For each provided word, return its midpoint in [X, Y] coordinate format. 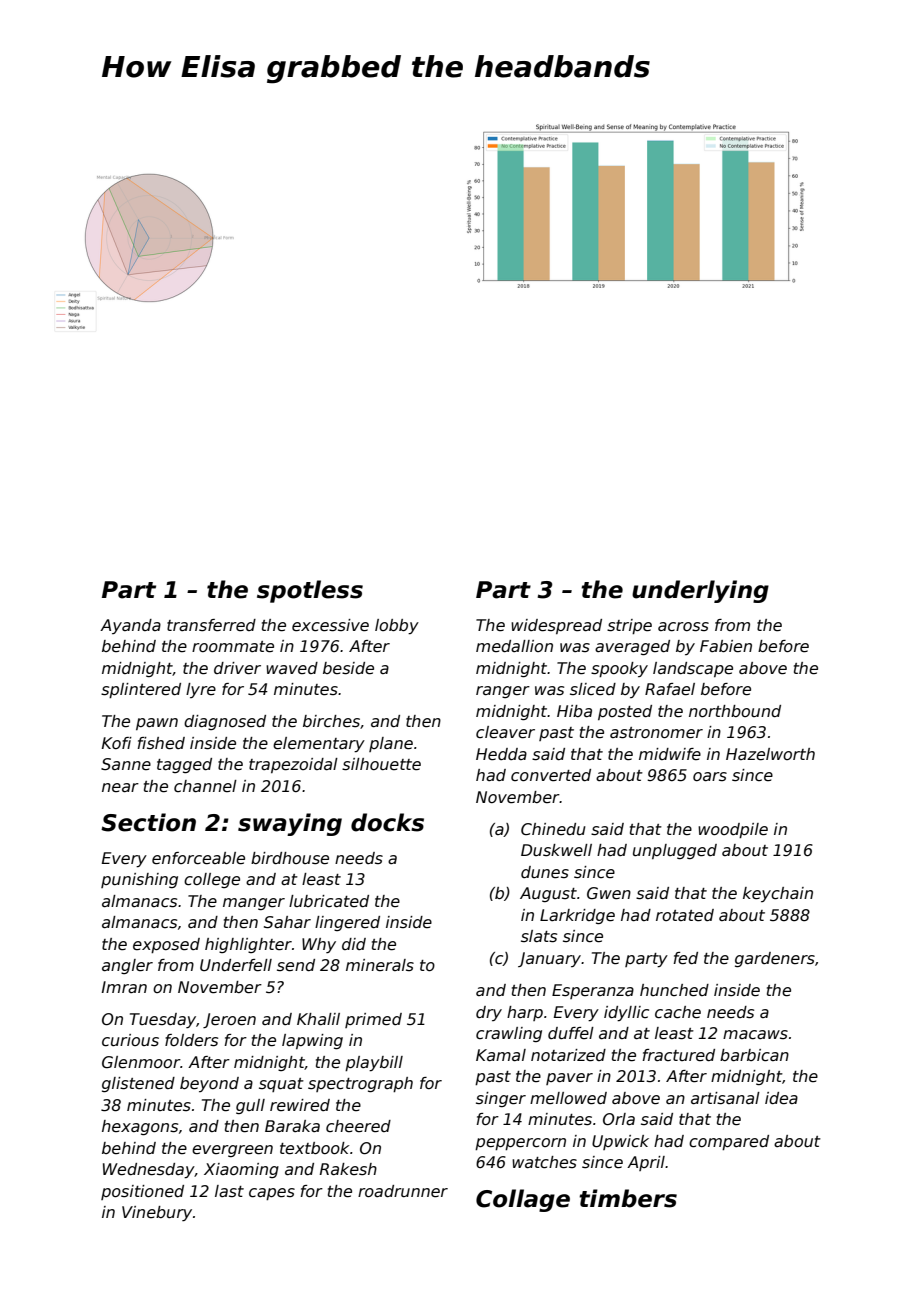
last [229, 1191]
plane [391, 744]
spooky [619, 669]
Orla [619, 1119]
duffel [571, 1033]
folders [191, 1040]
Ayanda [130, 626]
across [683, 627]
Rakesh [348, 1169]
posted [625, 712]
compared [729, 1142]
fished [161, 743]
